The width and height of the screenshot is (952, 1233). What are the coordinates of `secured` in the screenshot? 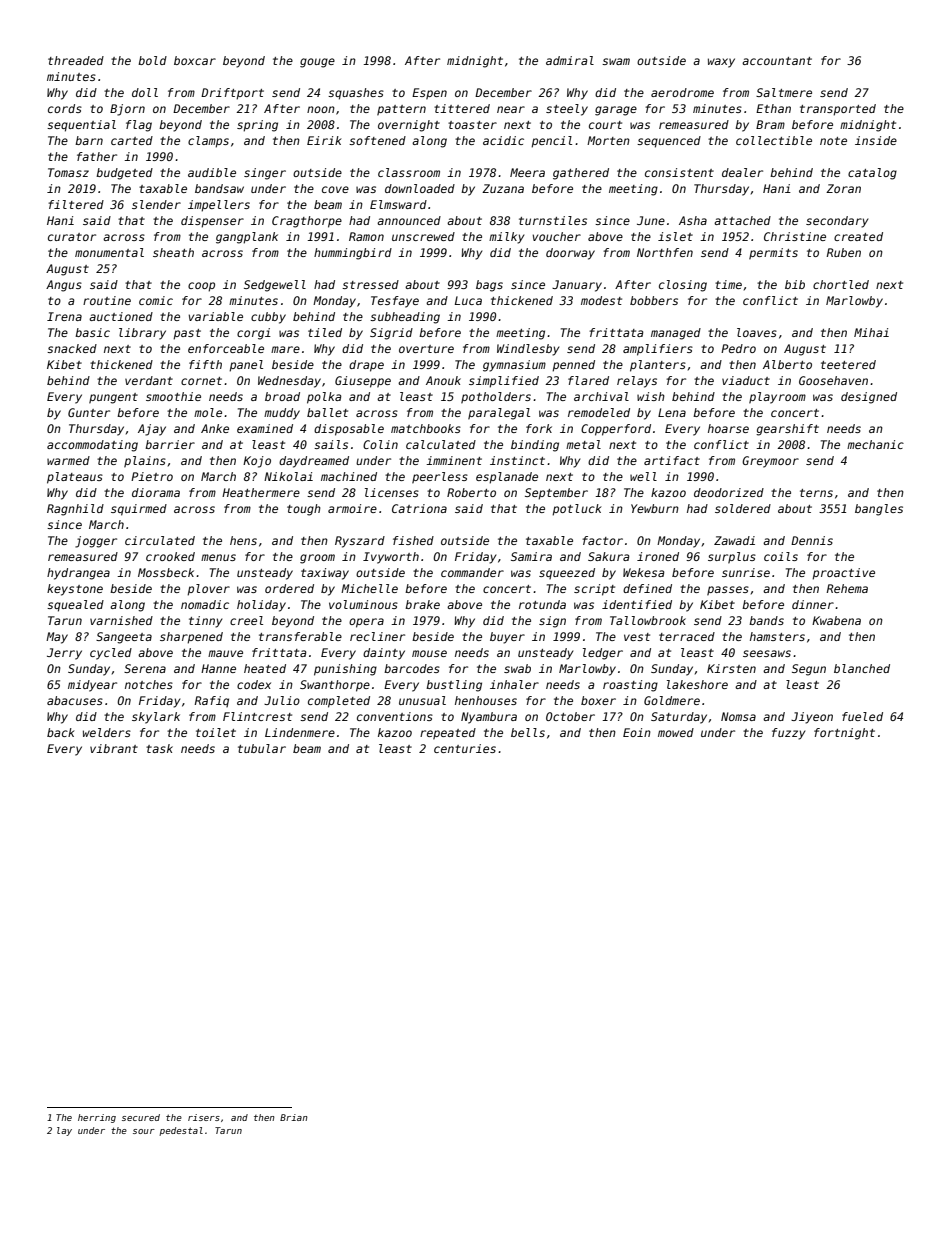 It's located at (141, 1117).
